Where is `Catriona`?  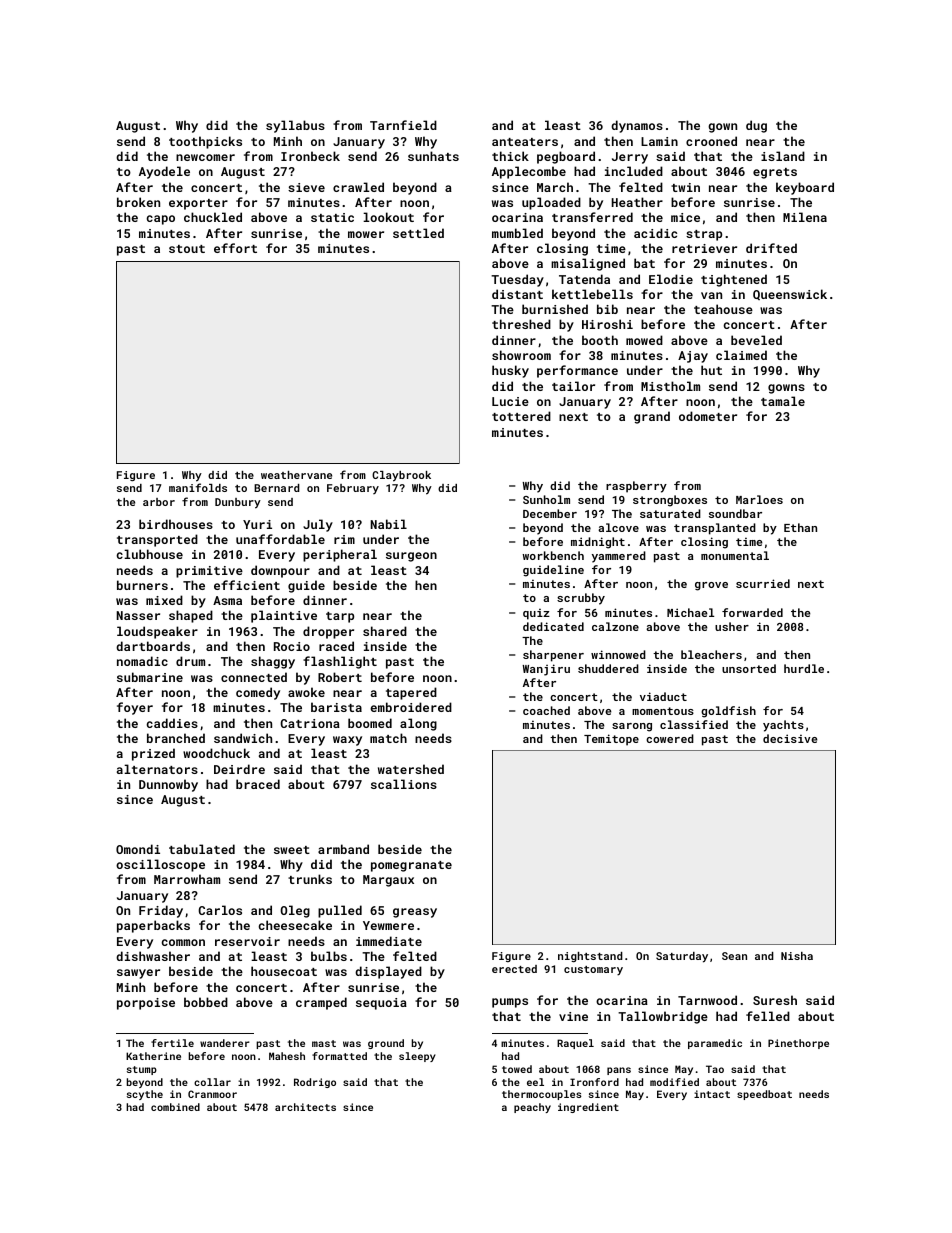
Catriona is located at coordinates (310, 723).
